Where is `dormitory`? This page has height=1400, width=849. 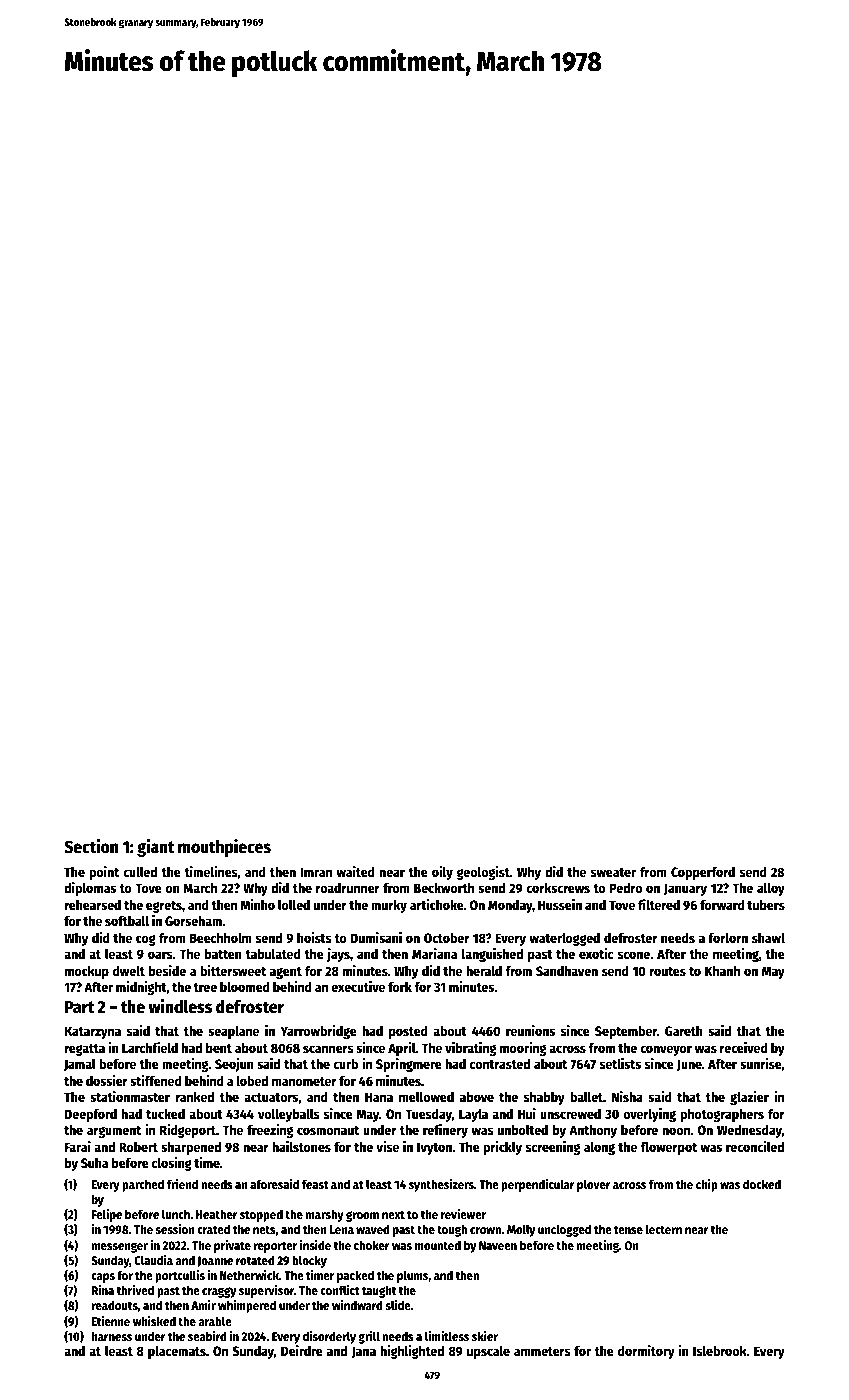 dormitory is located at coordinates (646, 1352).
